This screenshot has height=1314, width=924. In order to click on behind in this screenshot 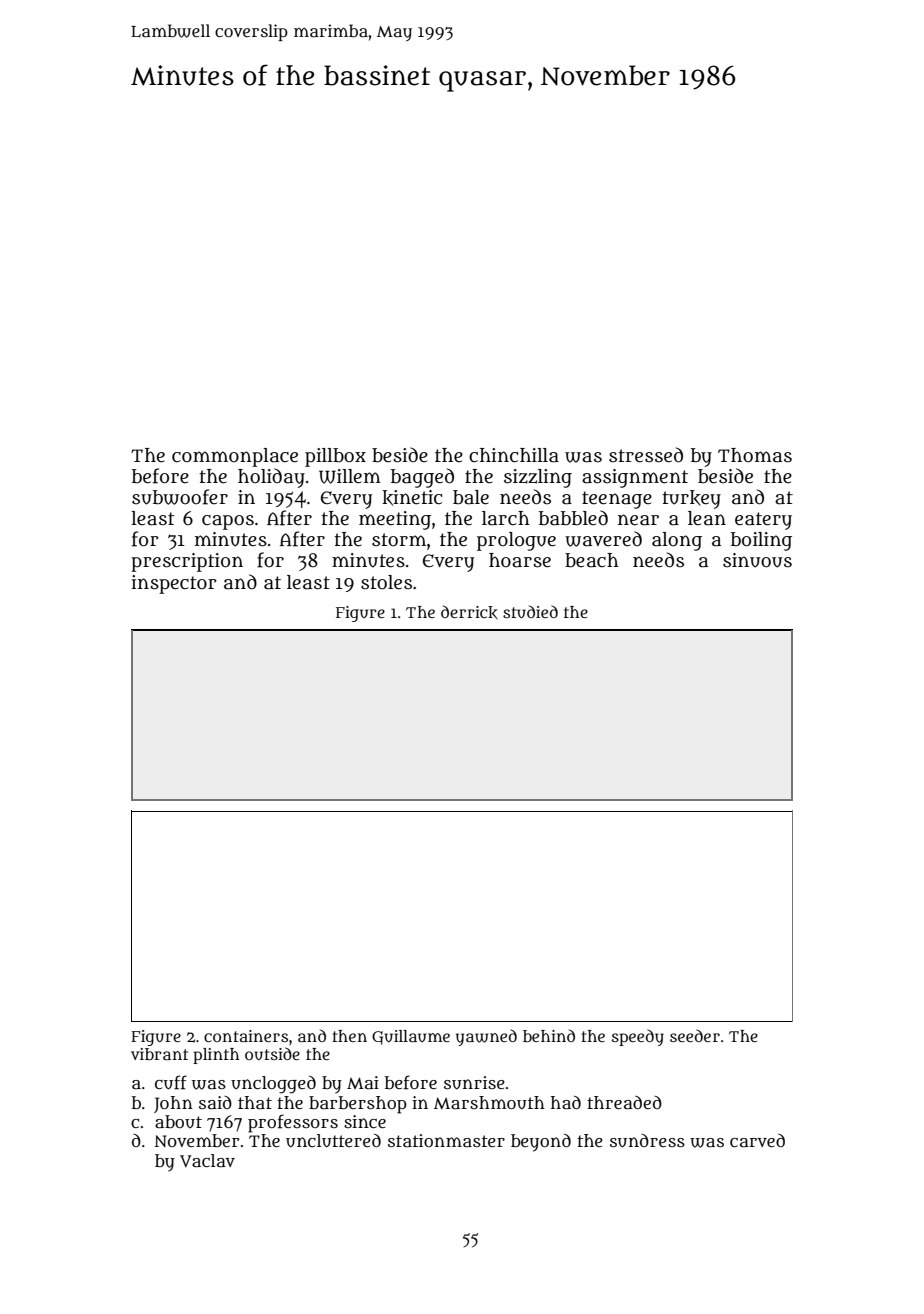, I will do `click(549, 1035)`.
